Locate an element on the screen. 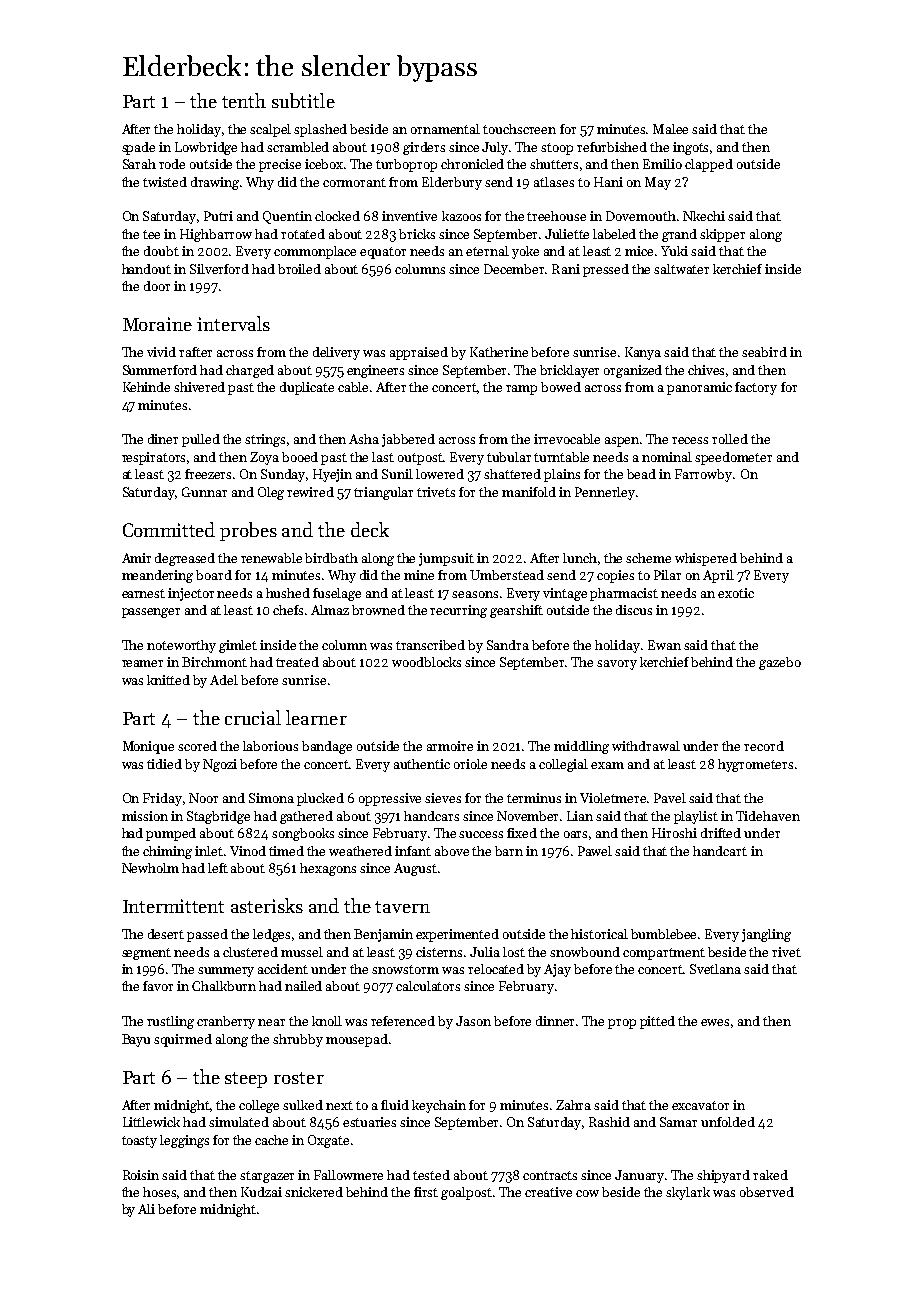 The image size is (924, 1308). skipper is located at coordinates (722, 235).
